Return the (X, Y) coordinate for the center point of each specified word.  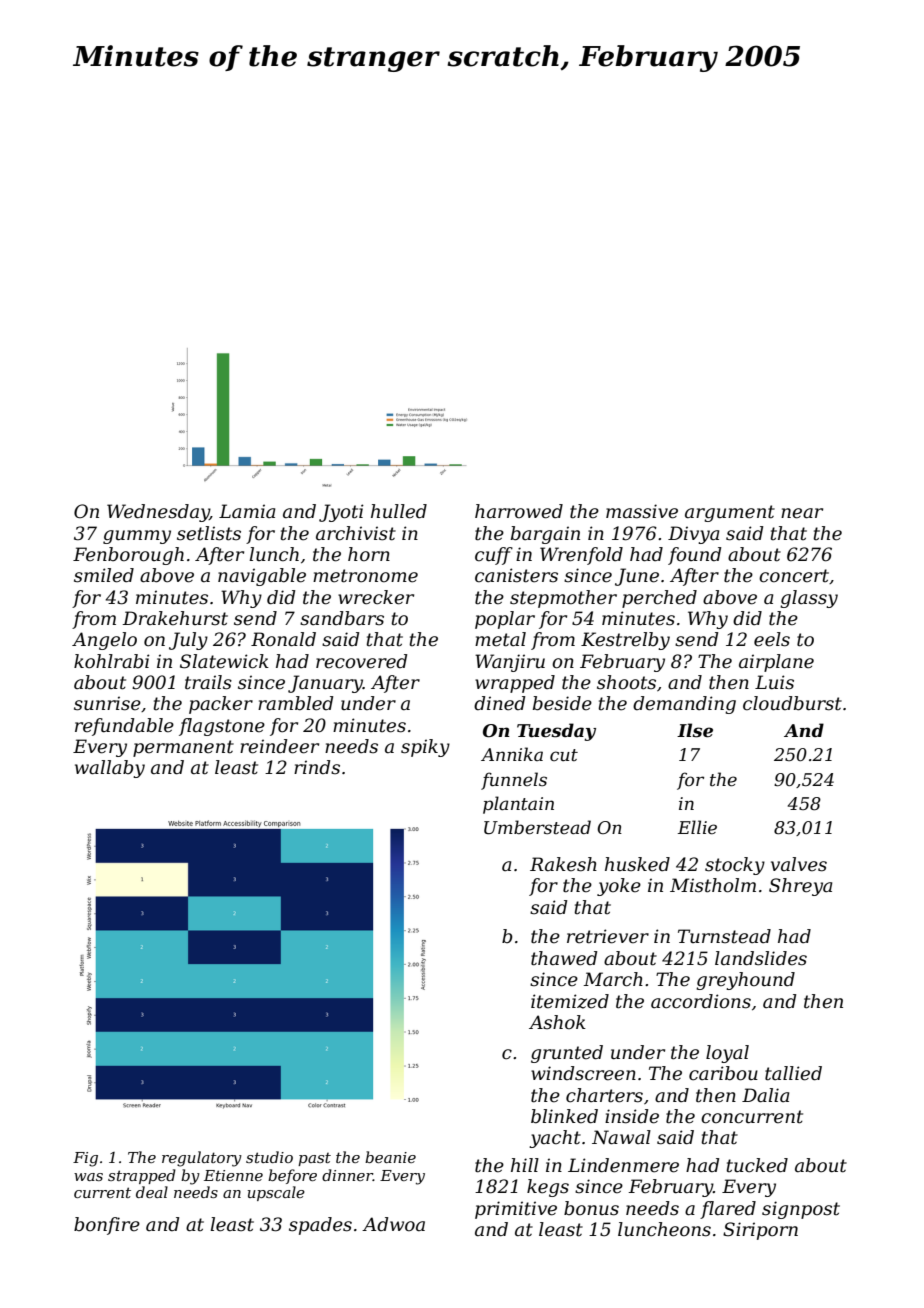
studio (269, 1157)
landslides (761, 958)
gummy (137, 537)
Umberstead (537, 827)
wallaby (110, 769)
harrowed (519, 511)
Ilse (695, 730)
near (802, 513)
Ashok (557, 1022)
